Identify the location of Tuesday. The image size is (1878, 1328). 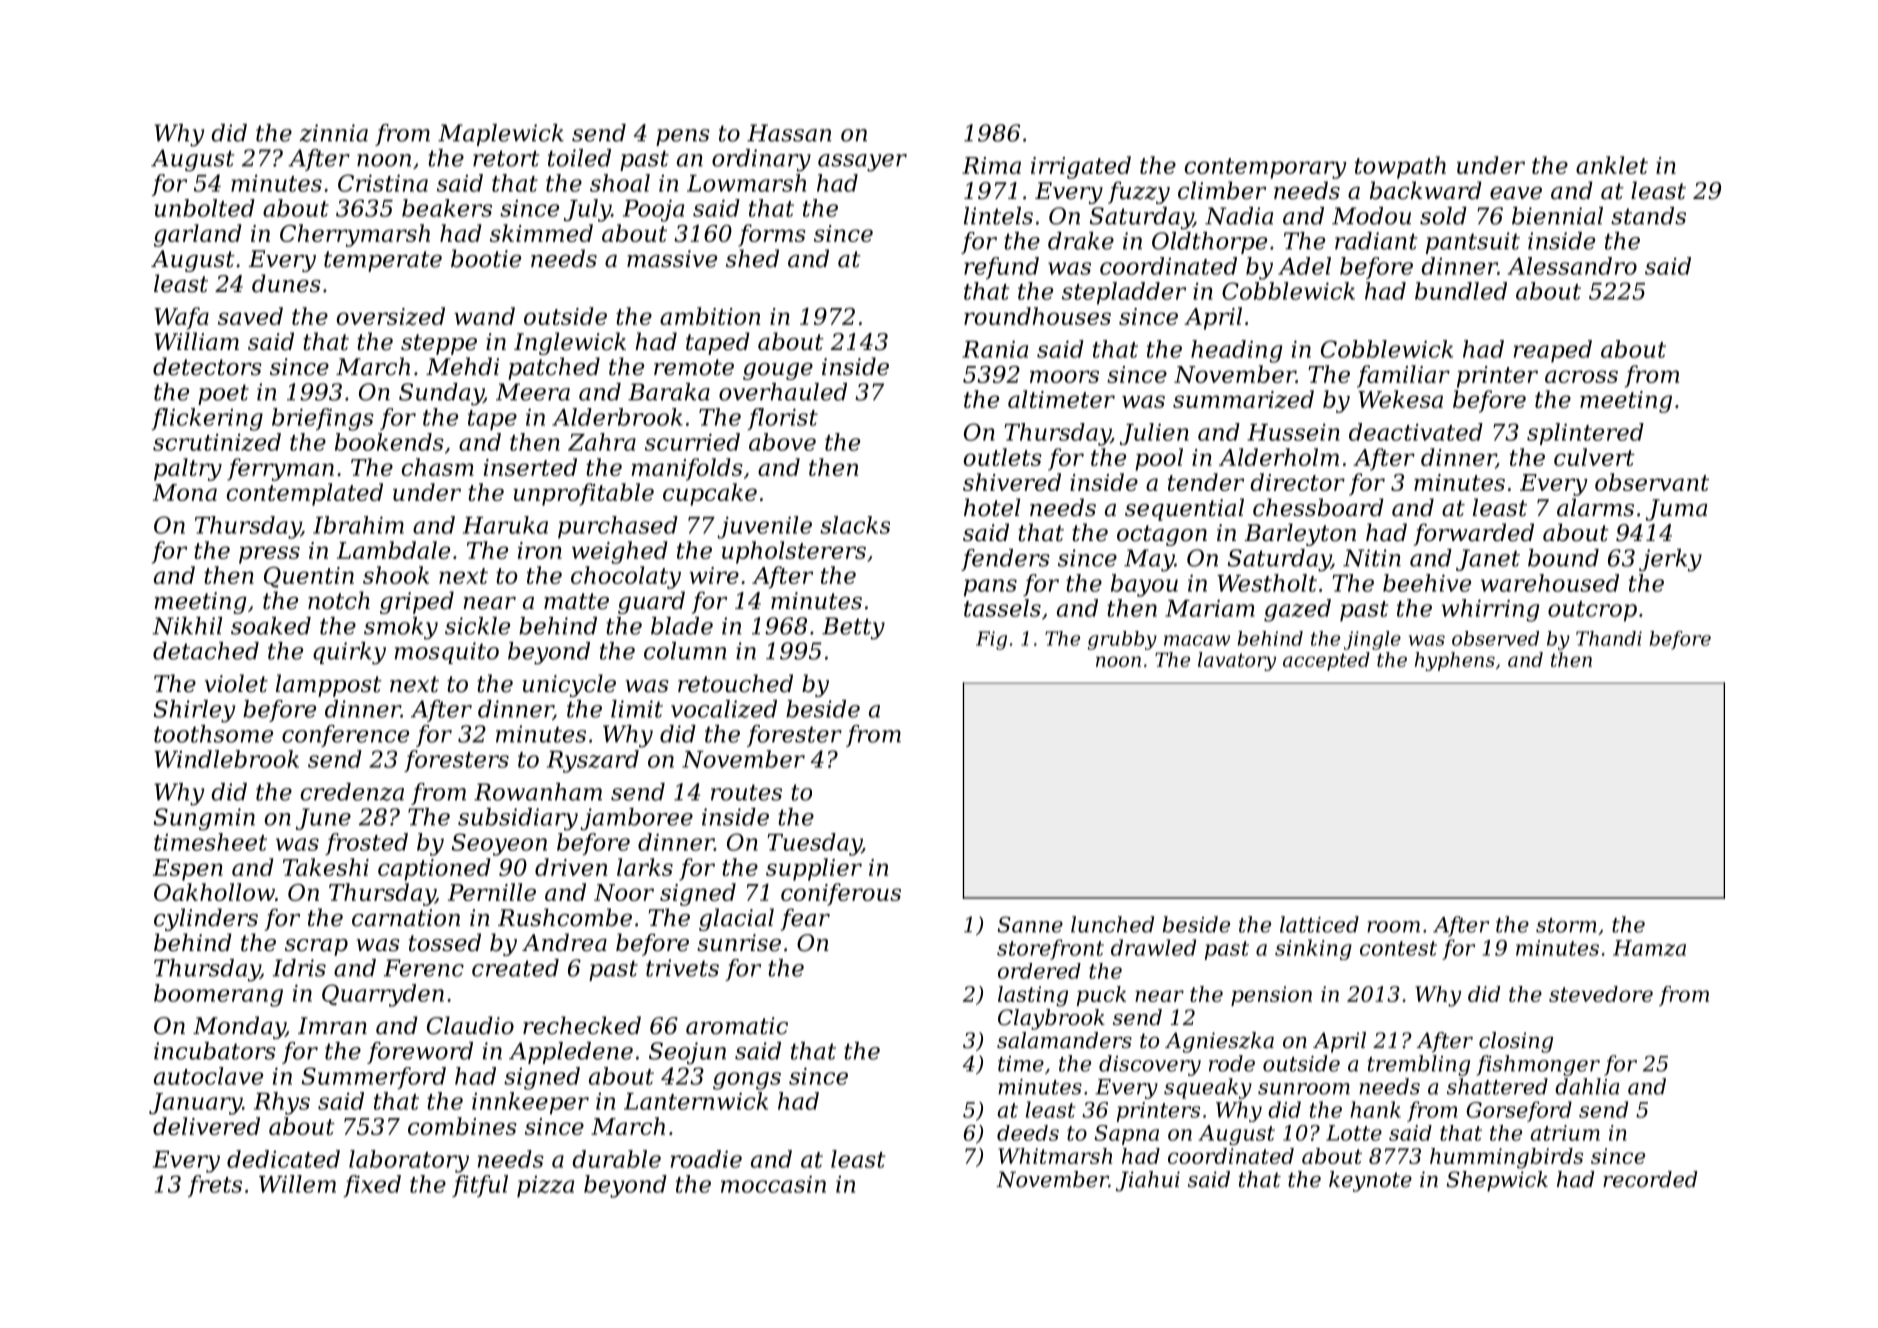
(814, 844).
